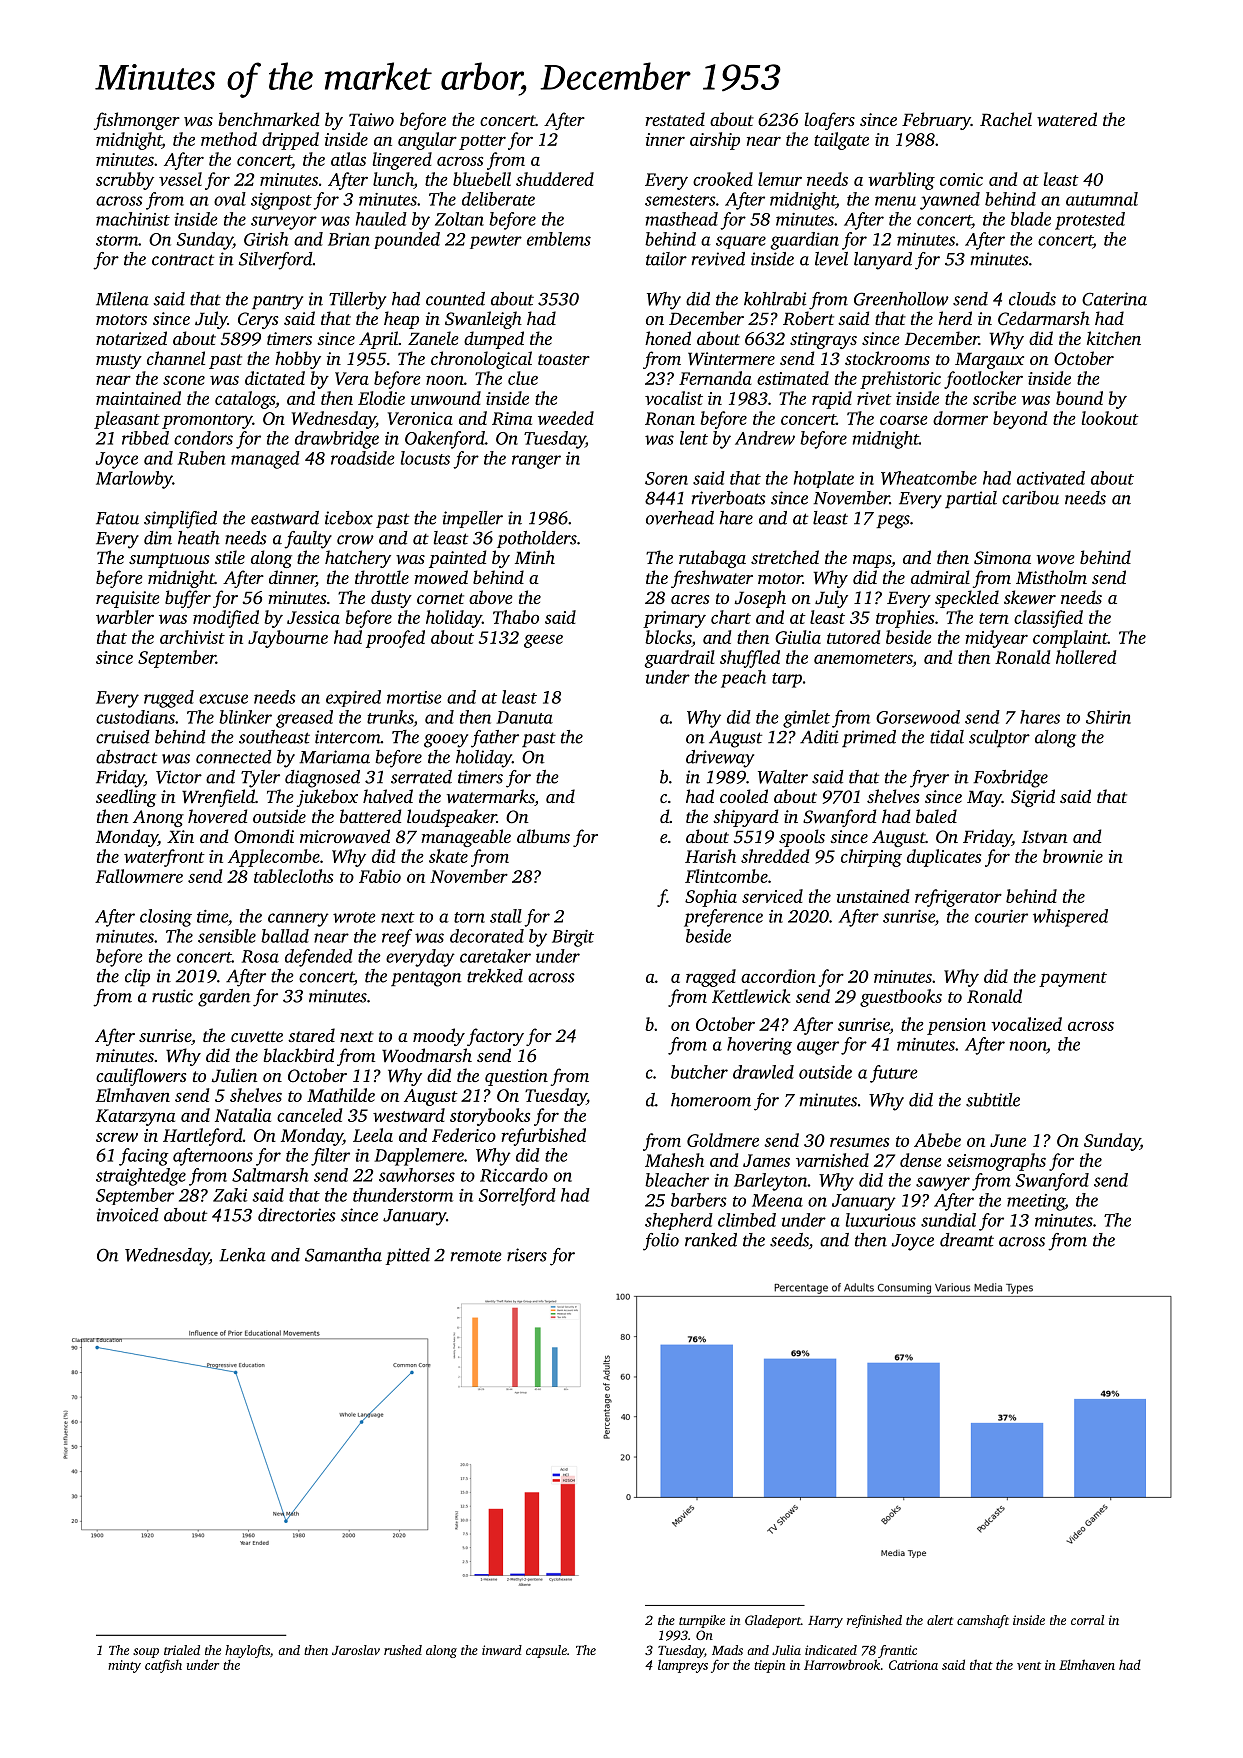 The width and height of the image is (1243, 1758). Describe the element at coordinates (967, 1240) in the image. I see `dreamt` at that location.
